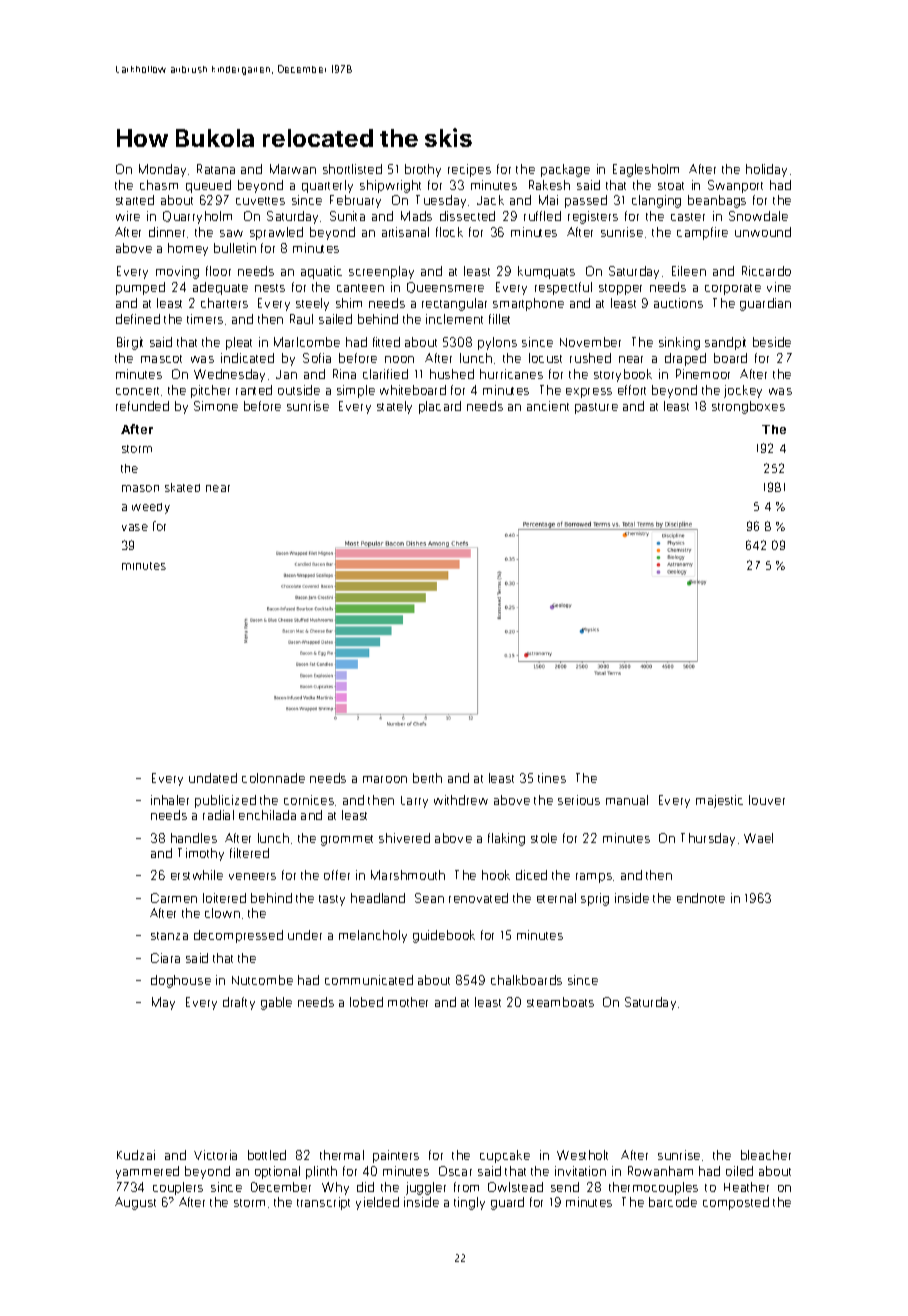 This image has width=908, height=1316. What do you see at coordinates (552, 778) in the image?
I see `tines` at bounding box center [552, 778].
